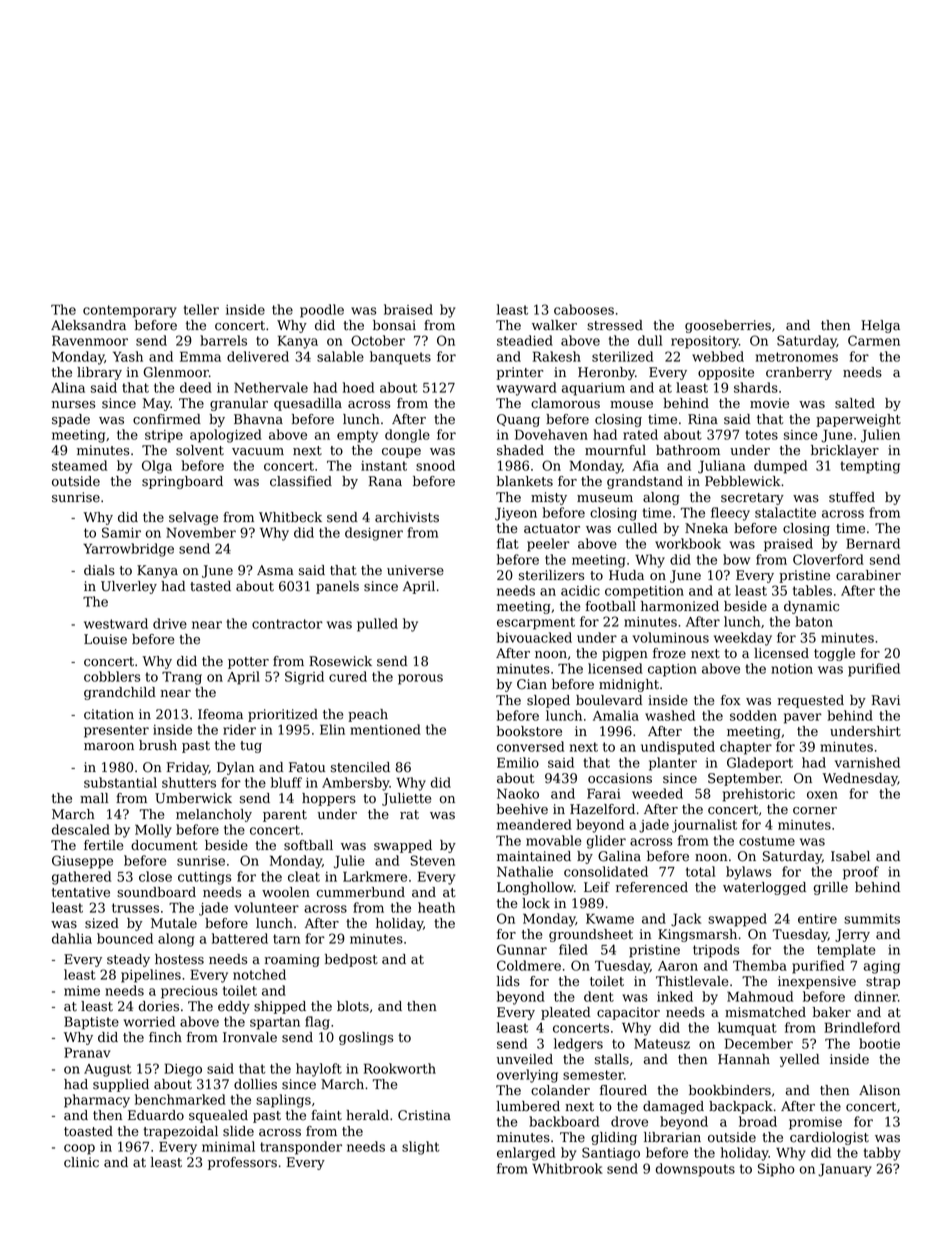  What do you see at coordinates (436, 907) in the page?
I see `heath` at bounding box center [436, 907].
